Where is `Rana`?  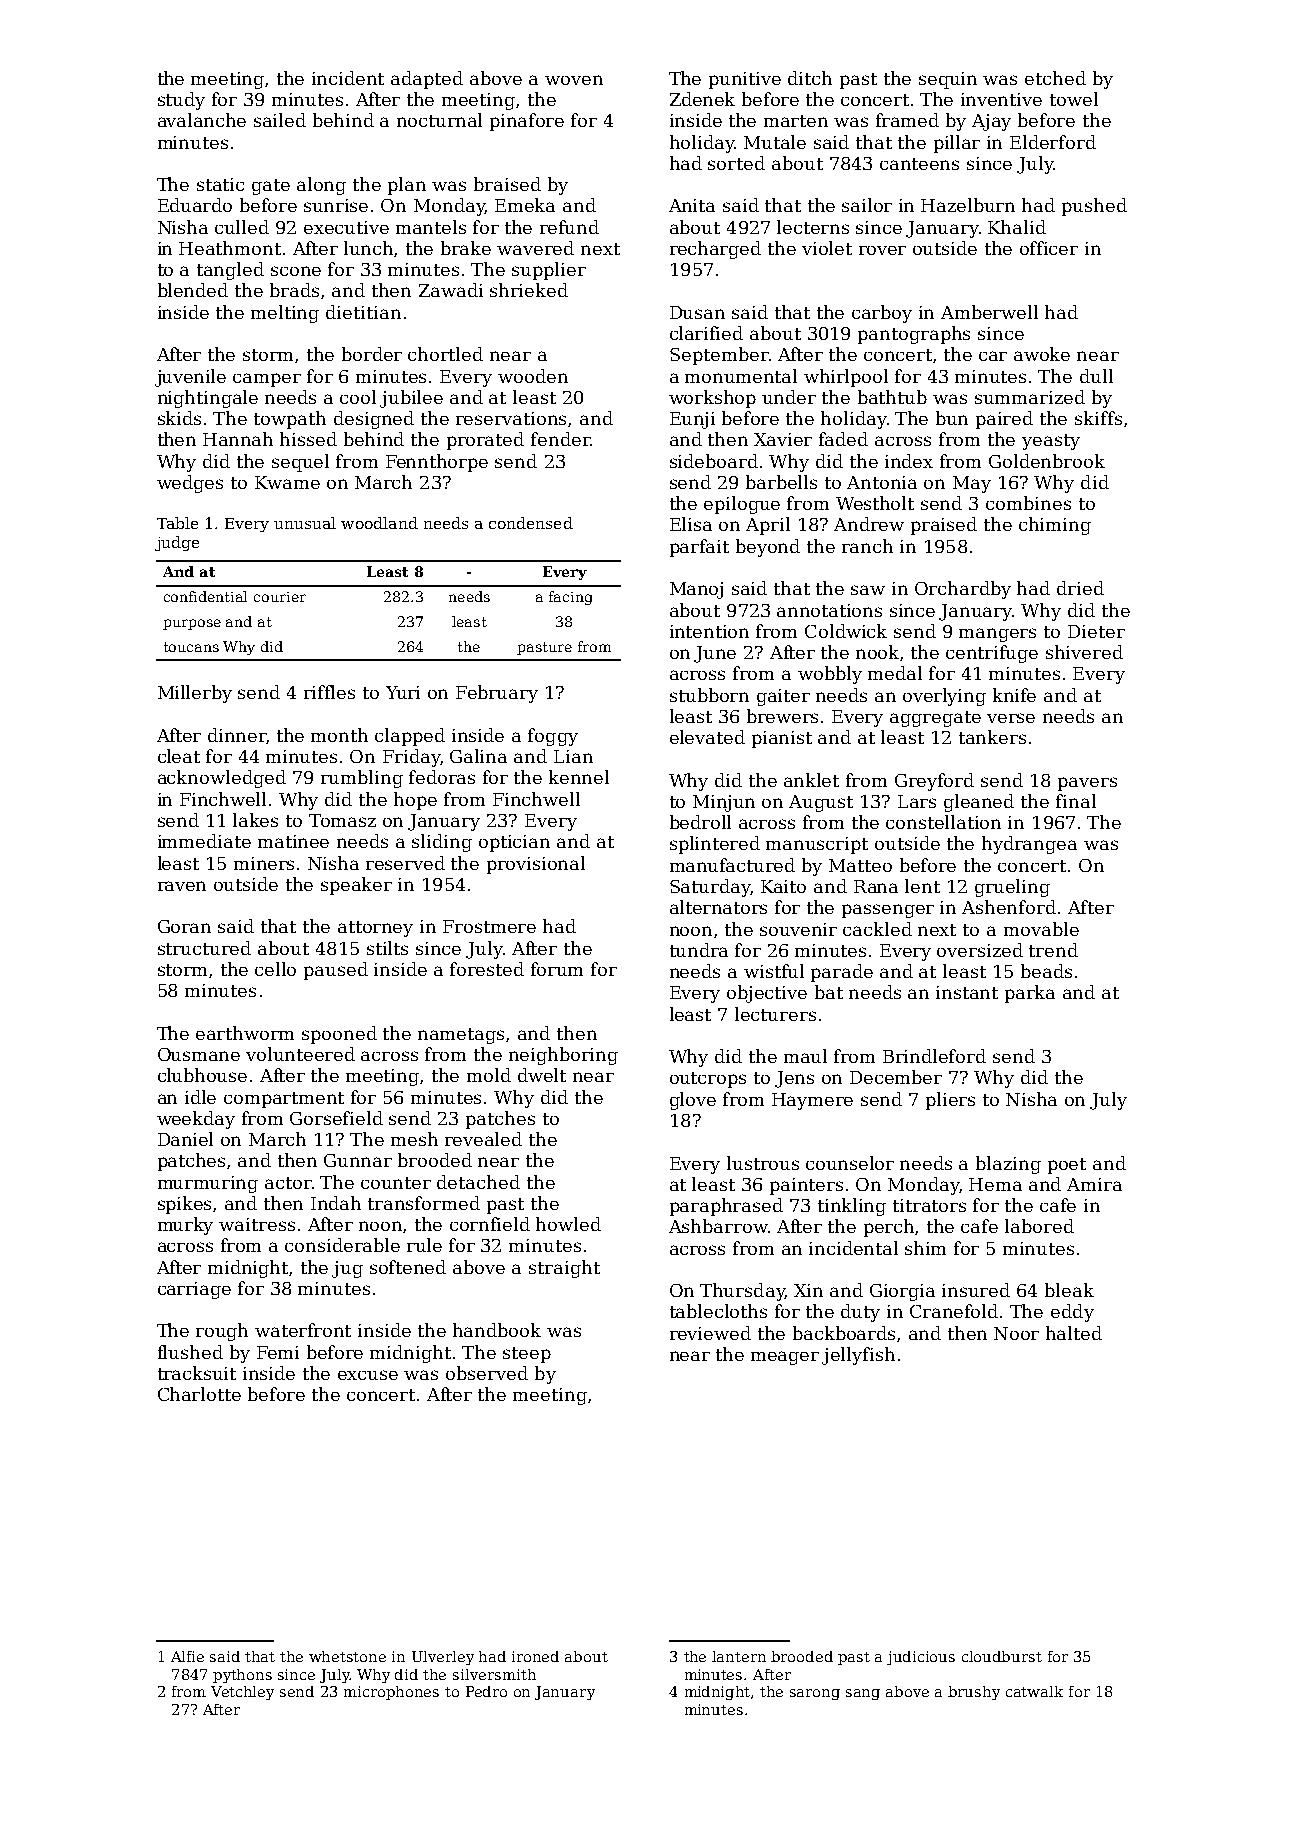 Rana is located at coordinates (876, 886).
